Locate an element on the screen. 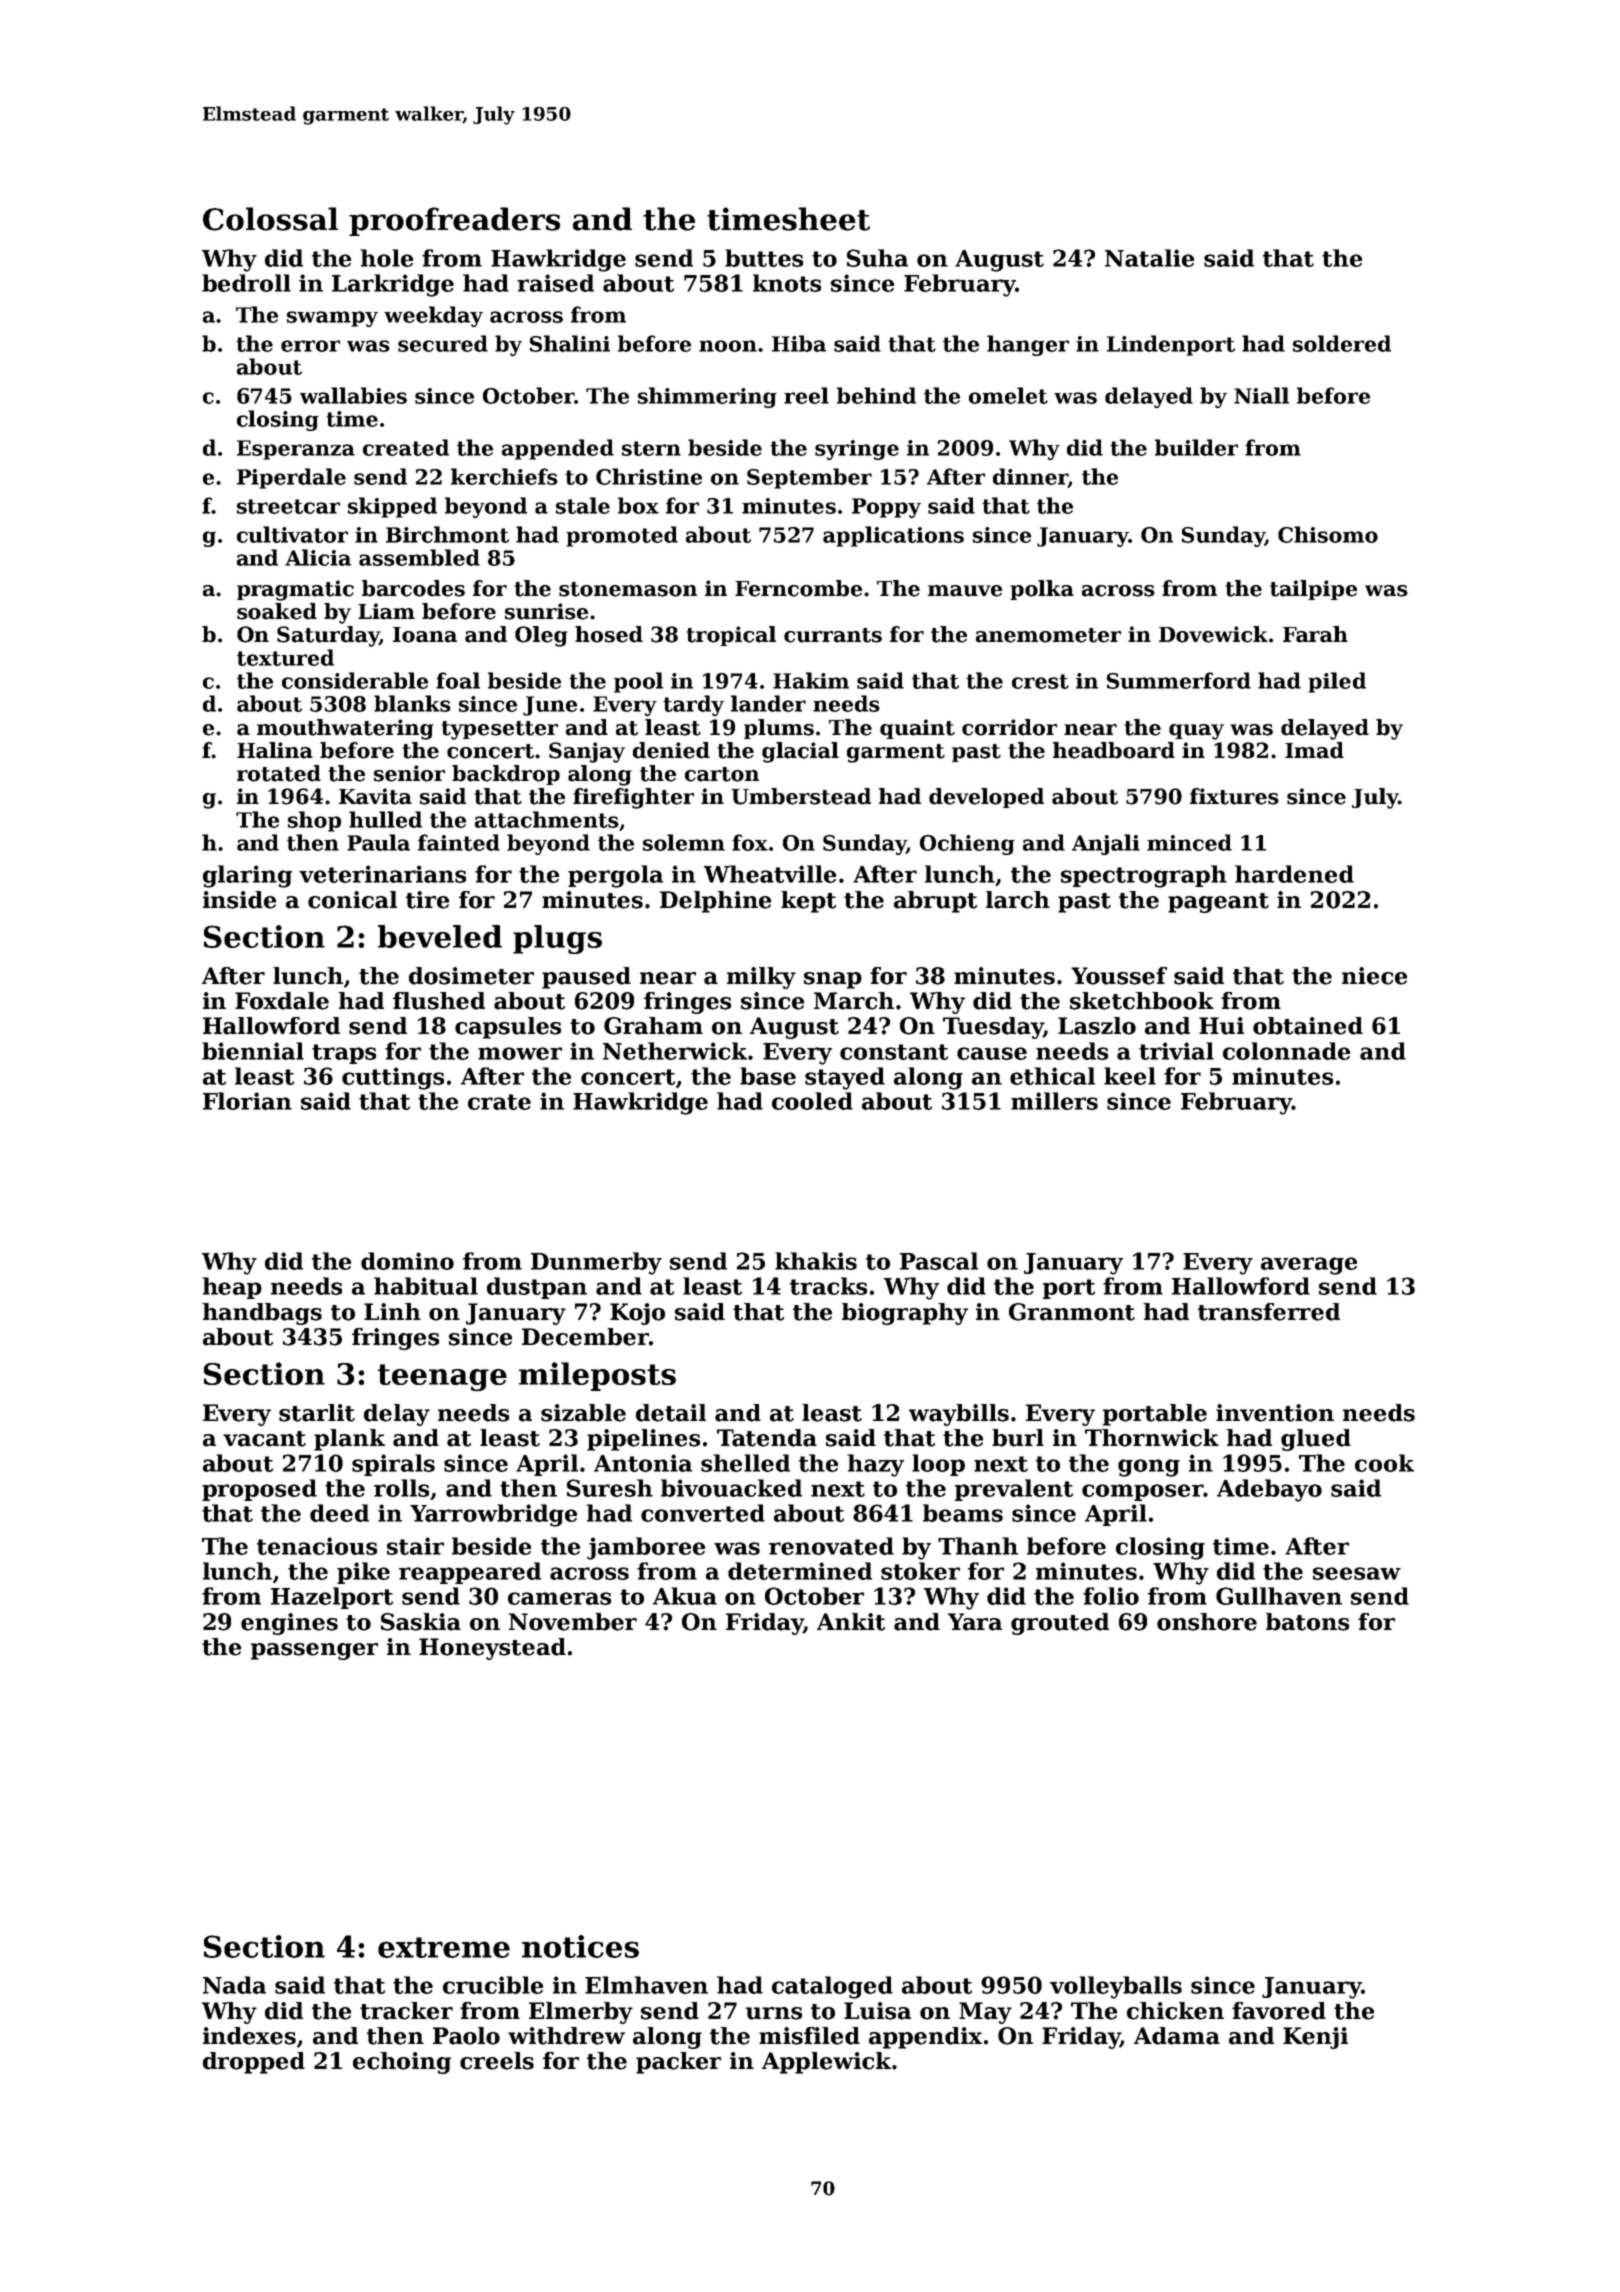  cook is located at coordinates (1384, 1463).
